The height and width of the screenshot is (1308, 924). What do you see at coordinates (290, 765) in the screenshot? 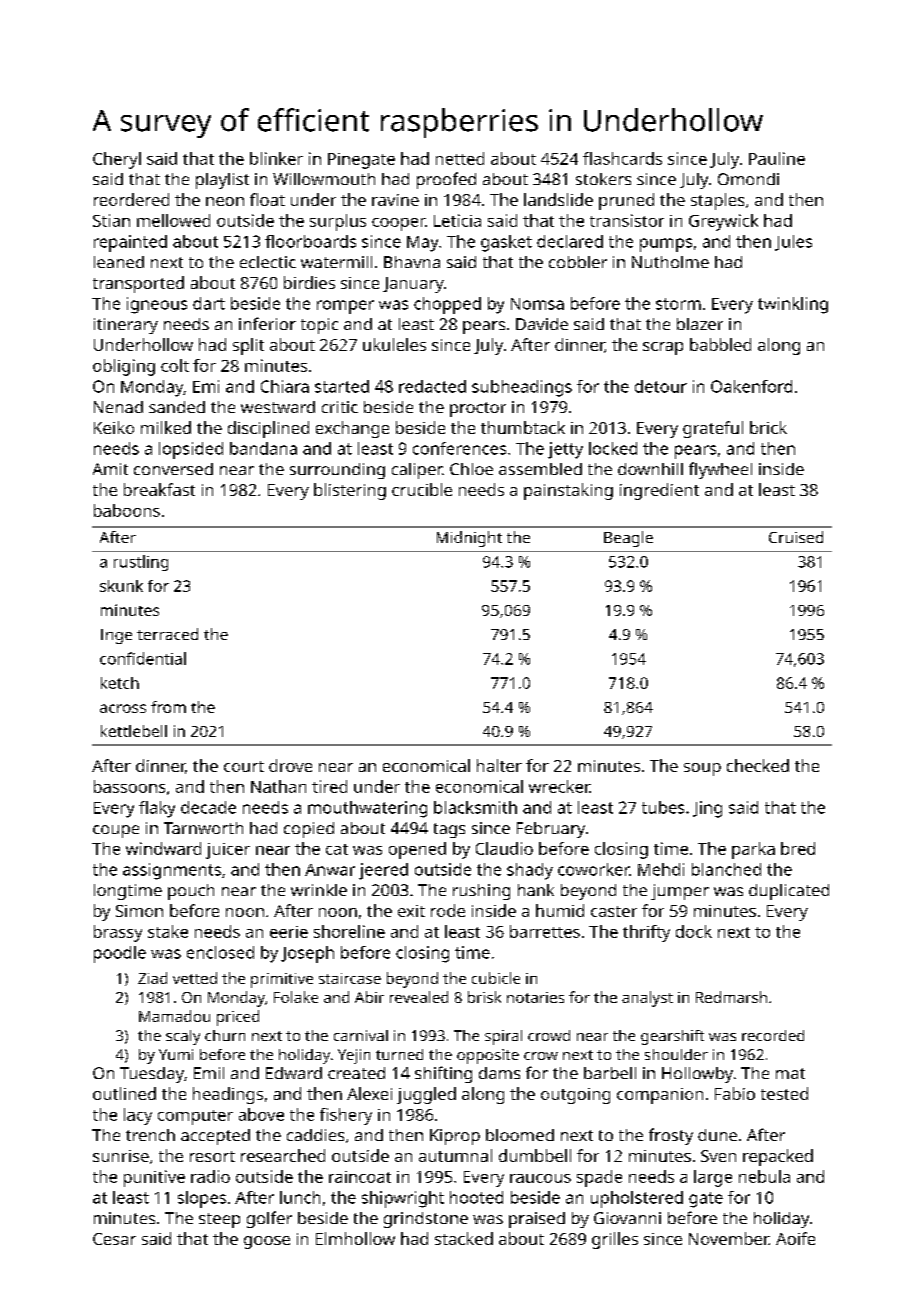
I see `drove` at bounding box center [290, 765].
